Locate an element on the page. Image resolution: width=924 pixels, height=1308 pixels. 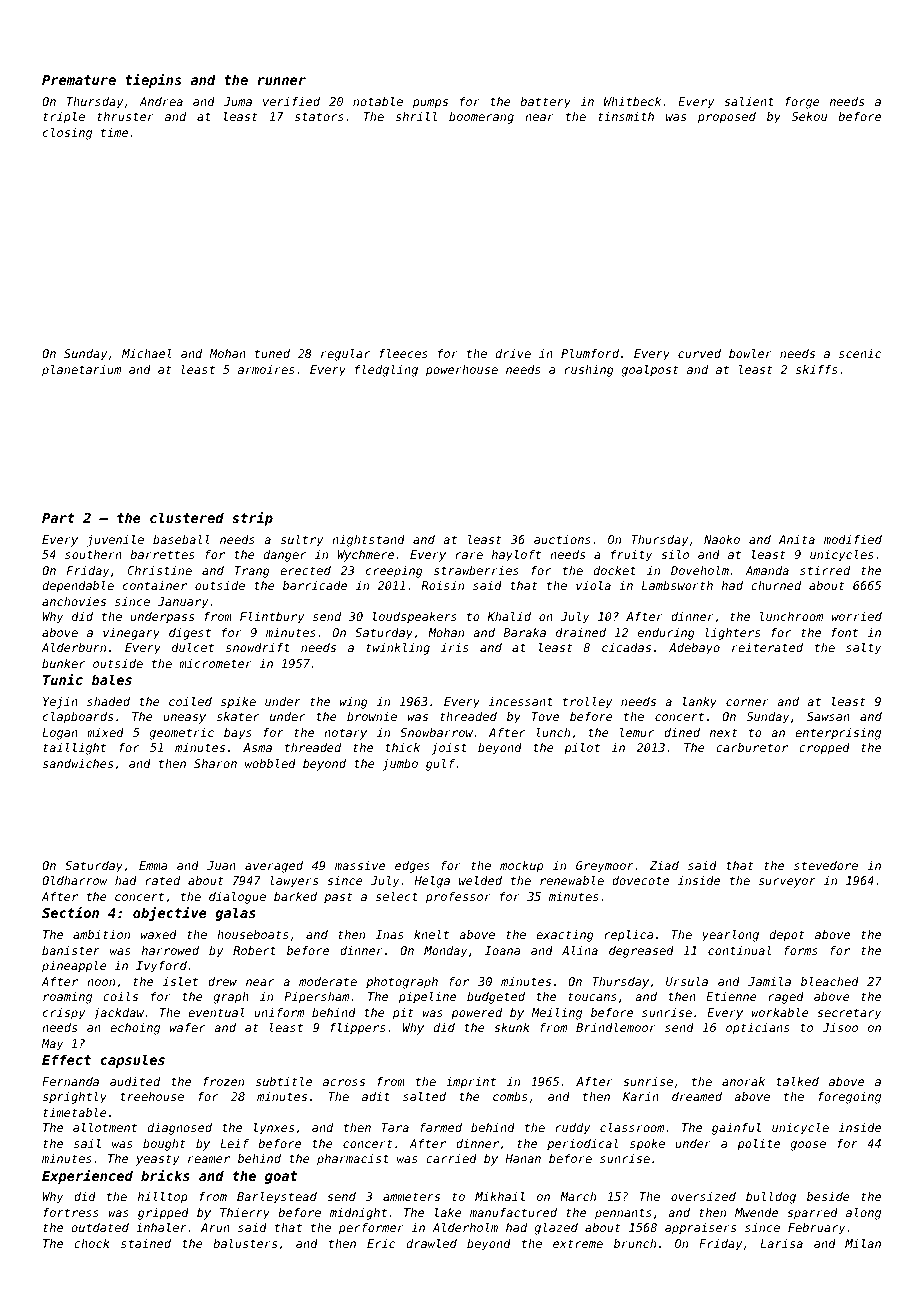
stevedore is located at coordinates (826, 865).
